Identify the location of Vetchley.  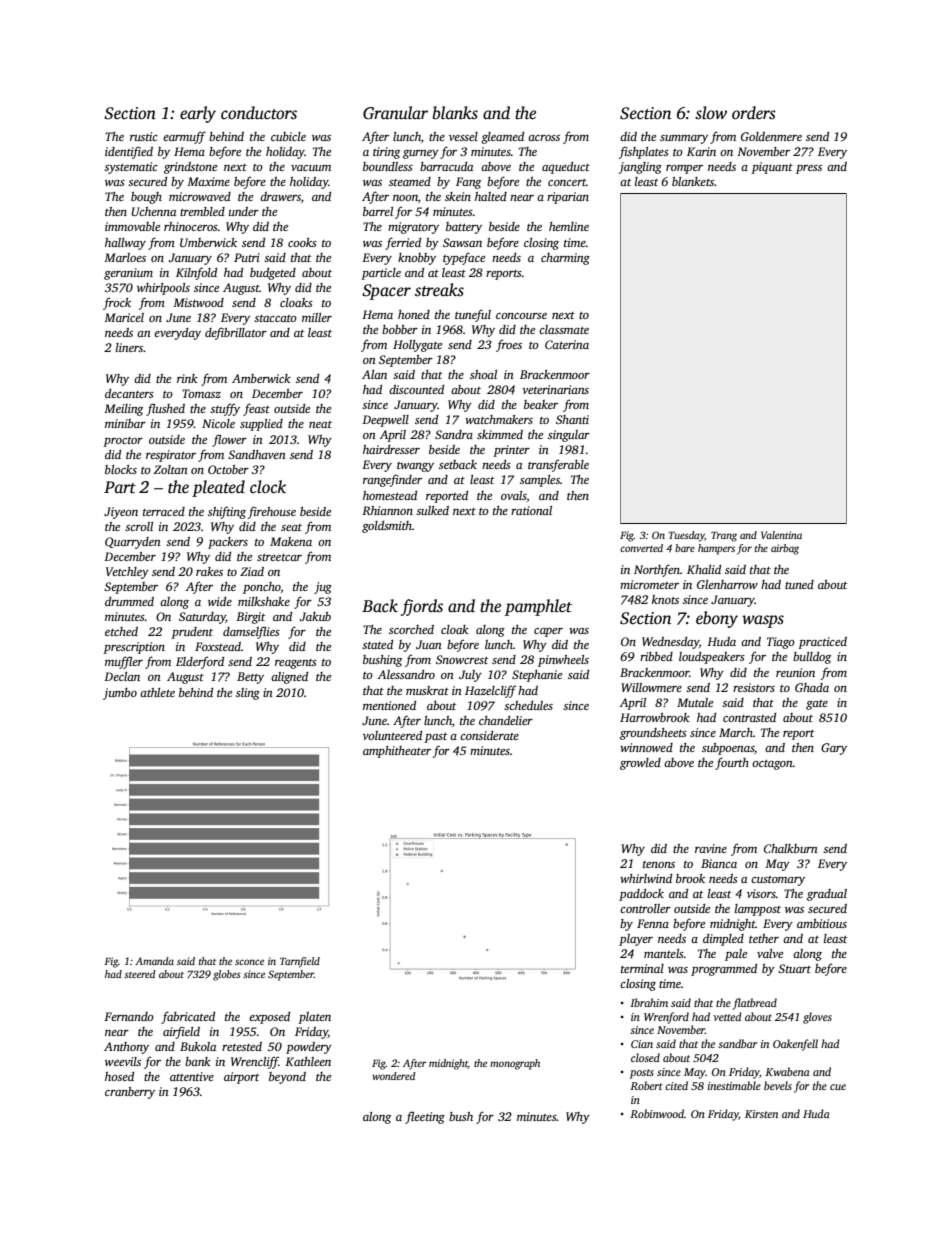
(127, 573).
